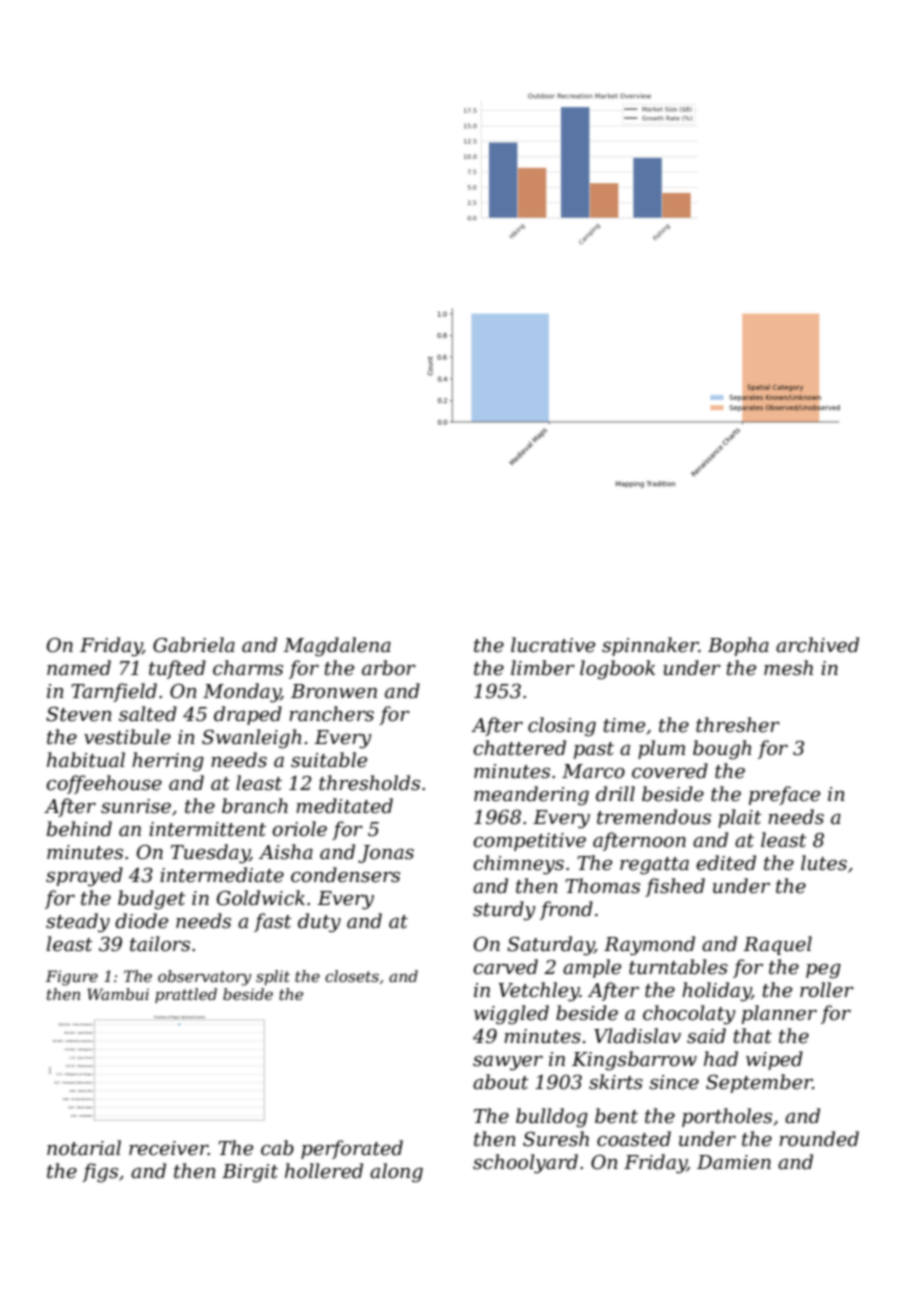  What do you see at coordinates (738, 646) in the document?
I see `Bopha` at bounding box center [738, 646].
